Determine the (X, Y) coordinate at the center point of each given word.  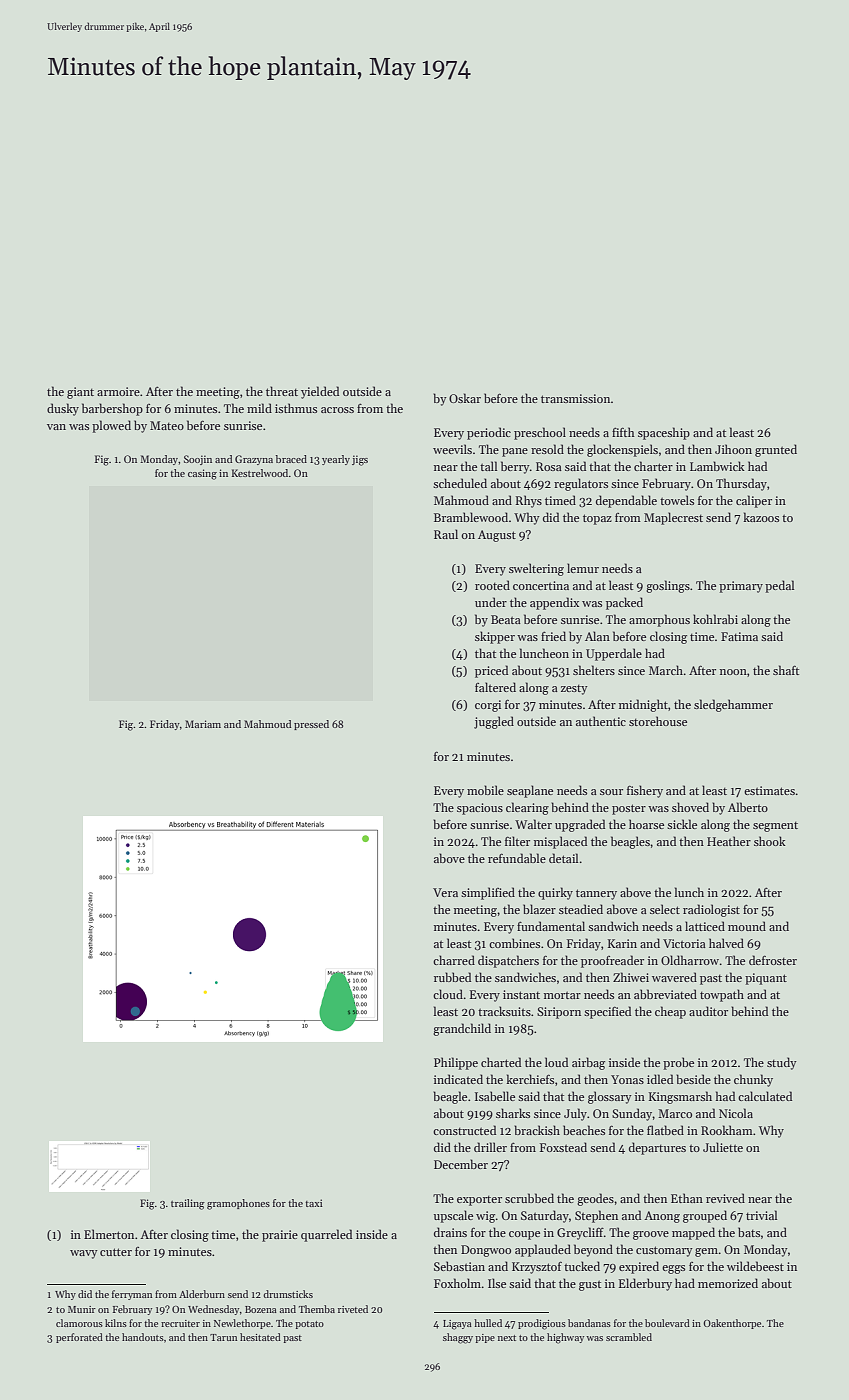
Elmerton (109, 1234)
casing (202, 474)
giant (80, 393)
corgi (488, 706)
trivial (761, 1215)
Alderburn (202, 1294)
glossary (610, 1097)
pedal (779, 586)
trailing (188, 1204)
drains (450, 1232)
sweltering (536, 569)
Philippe (456, 1063)
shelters (594, 670)
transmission (575, 398)
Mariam (203, 724)
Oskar (465, 398)
